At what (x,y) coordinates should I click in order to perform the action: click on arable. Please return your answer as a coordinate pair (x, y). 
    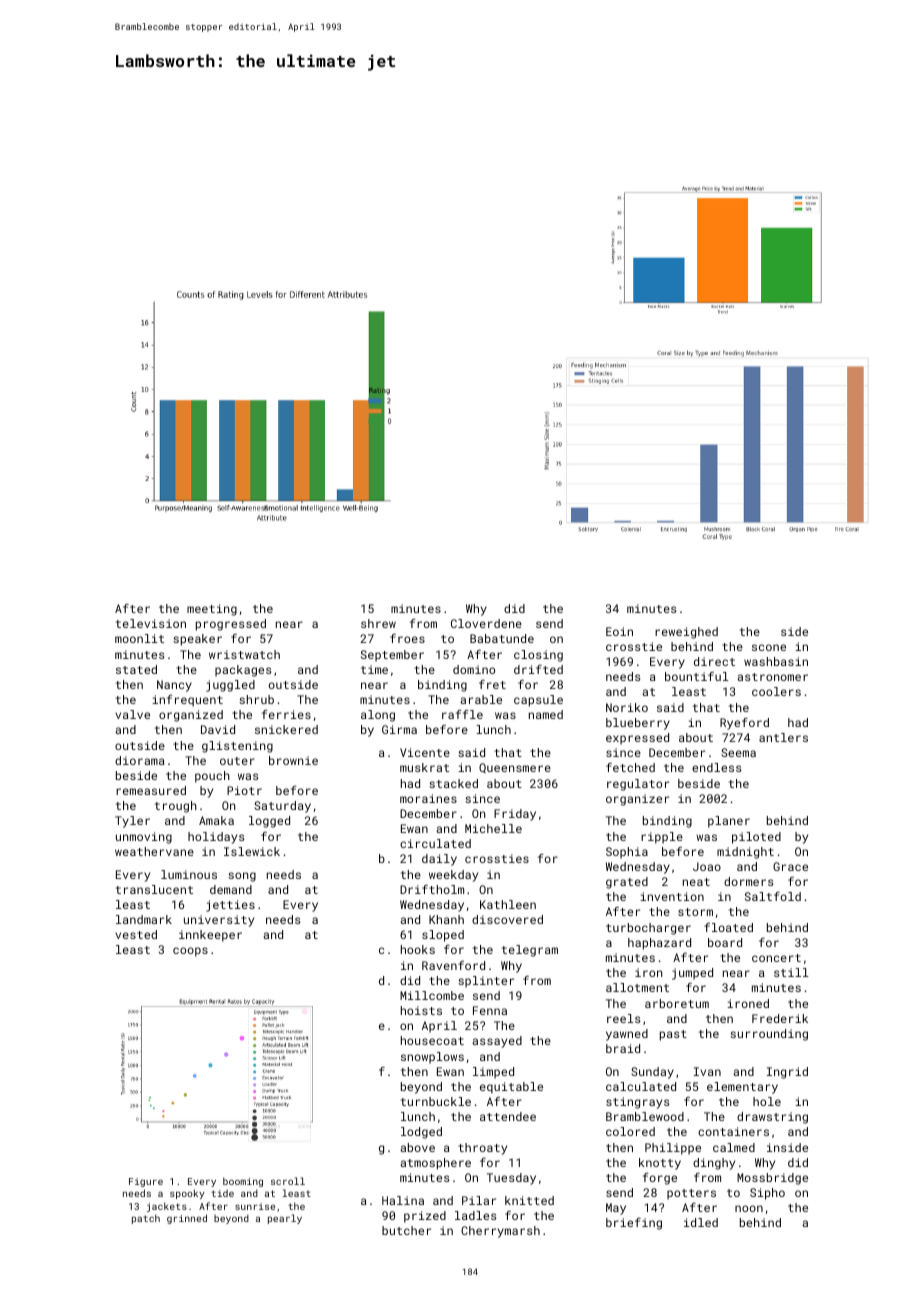
    Looking at the image, I should click on (481, 699).
